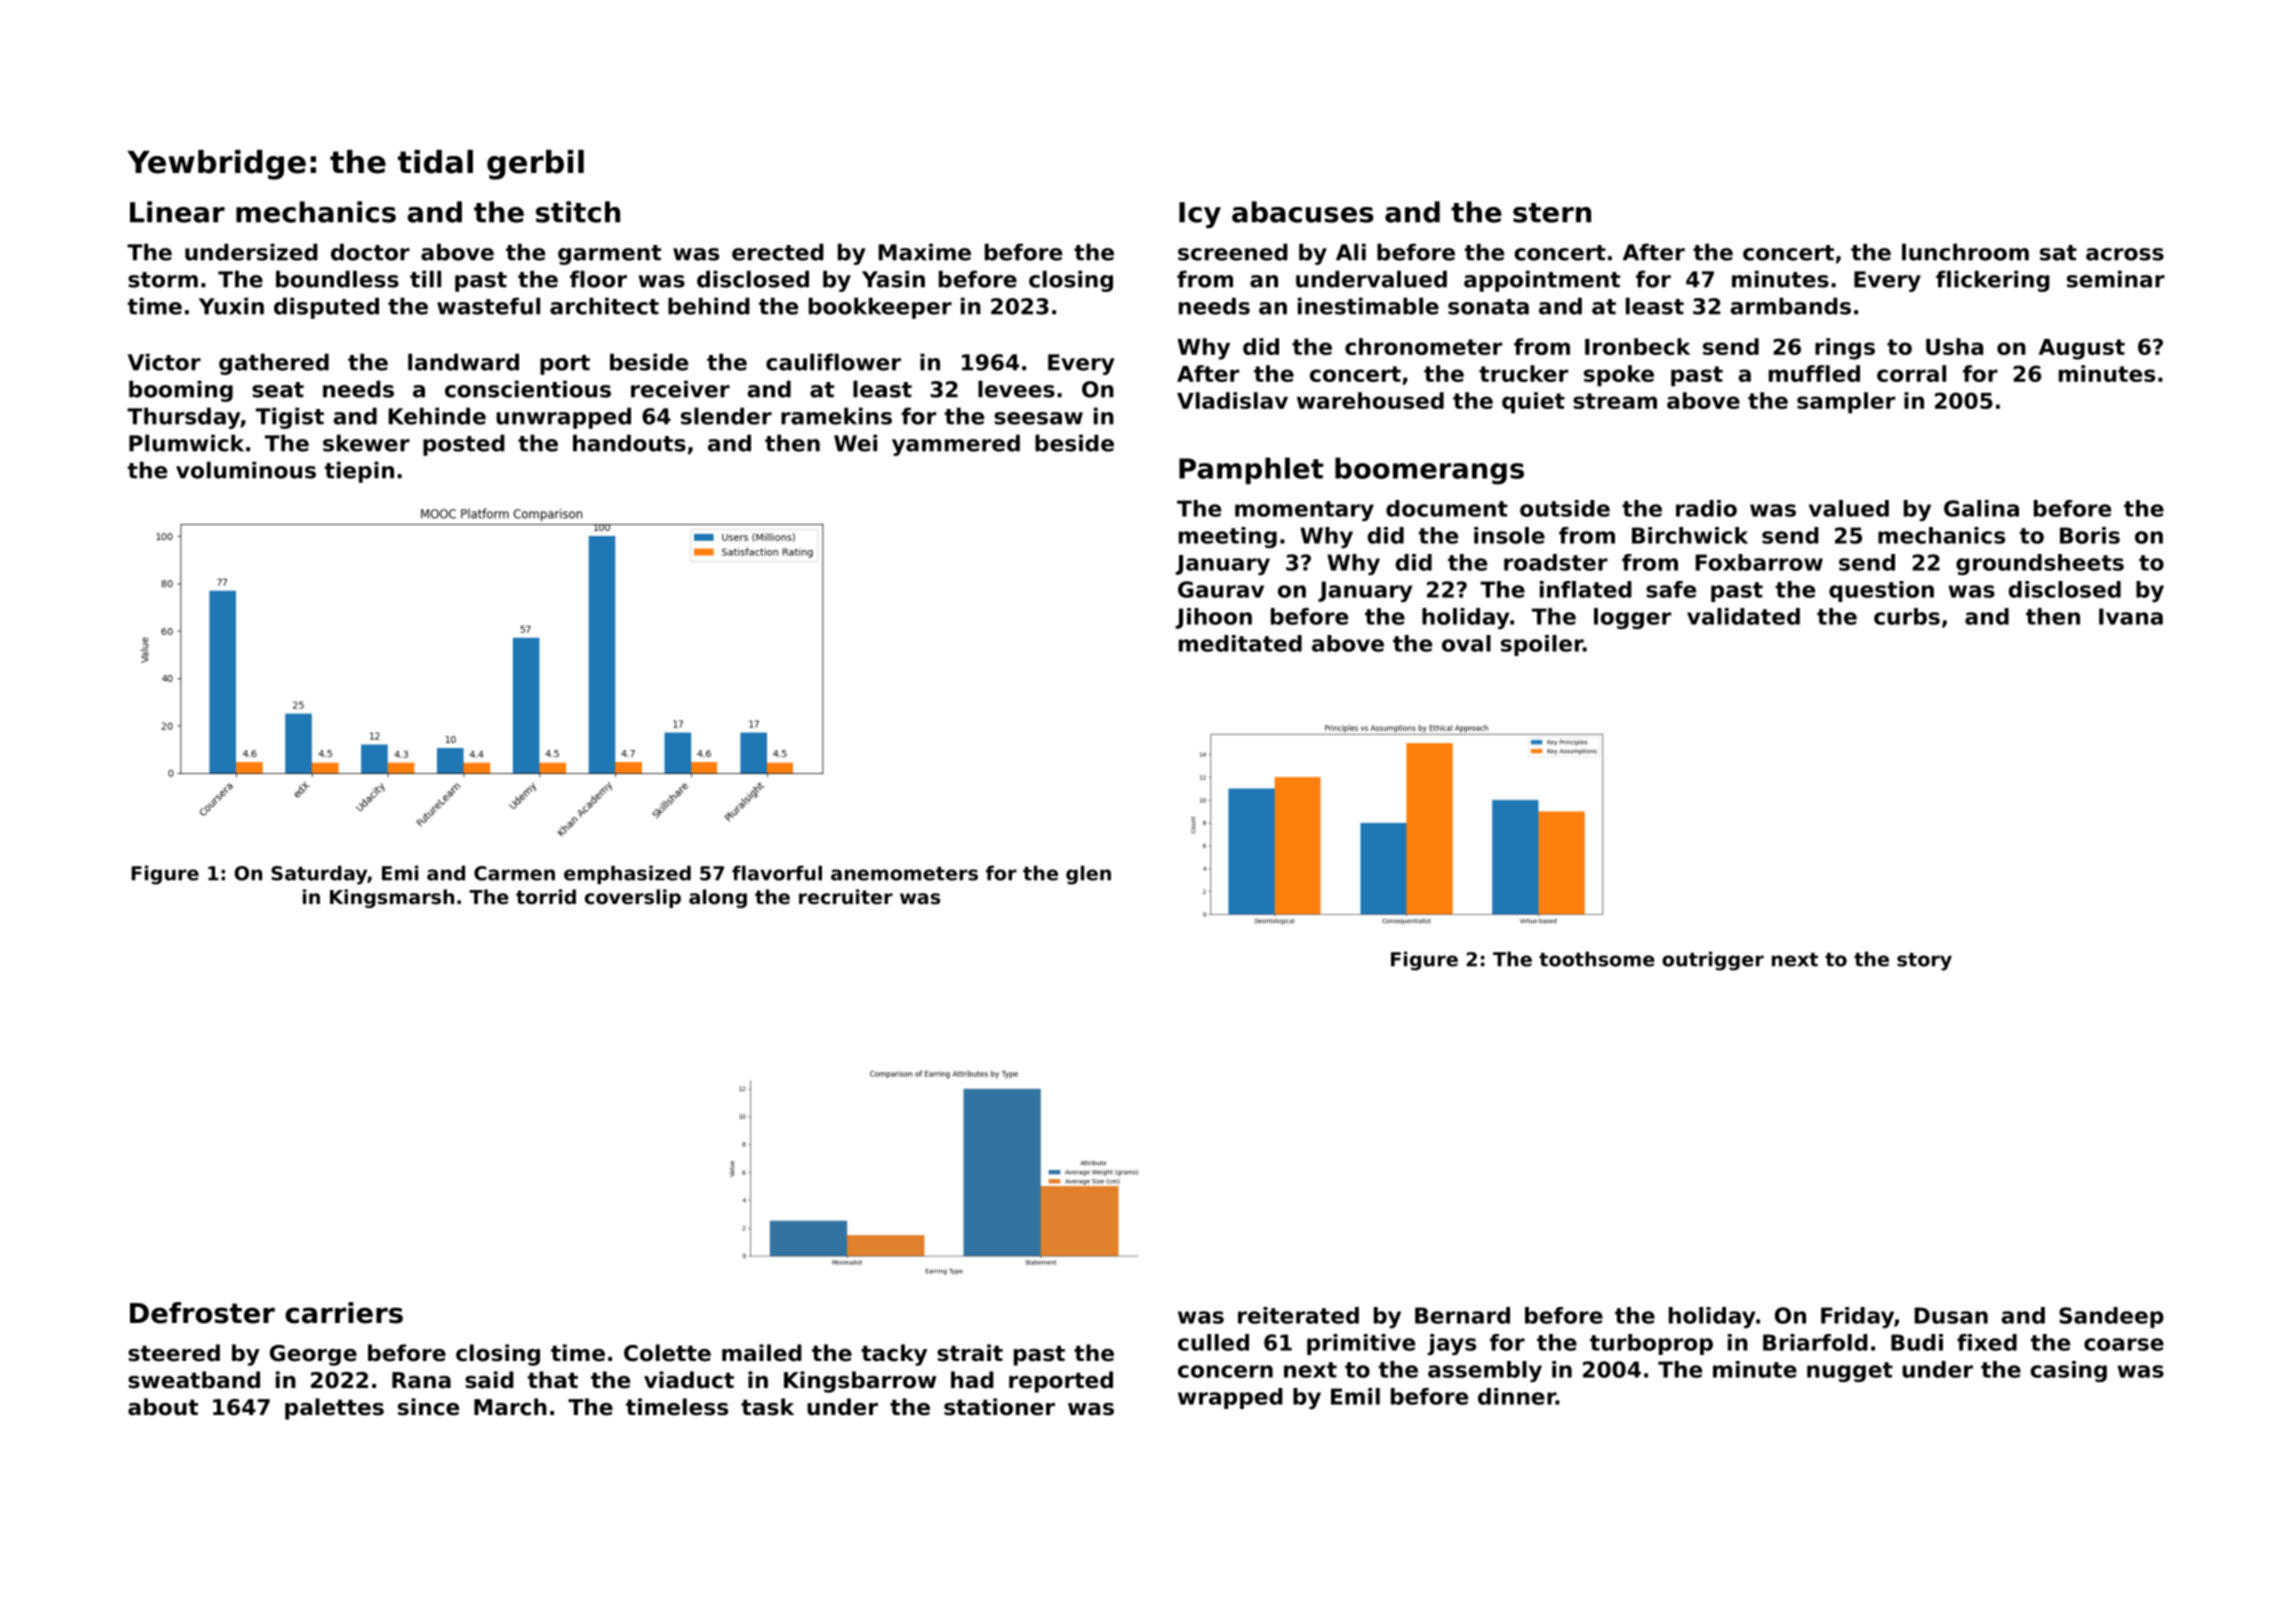  Describe the element at coordinates (1965, 252) in the screenshot. I see `lunchroom` at that location.
